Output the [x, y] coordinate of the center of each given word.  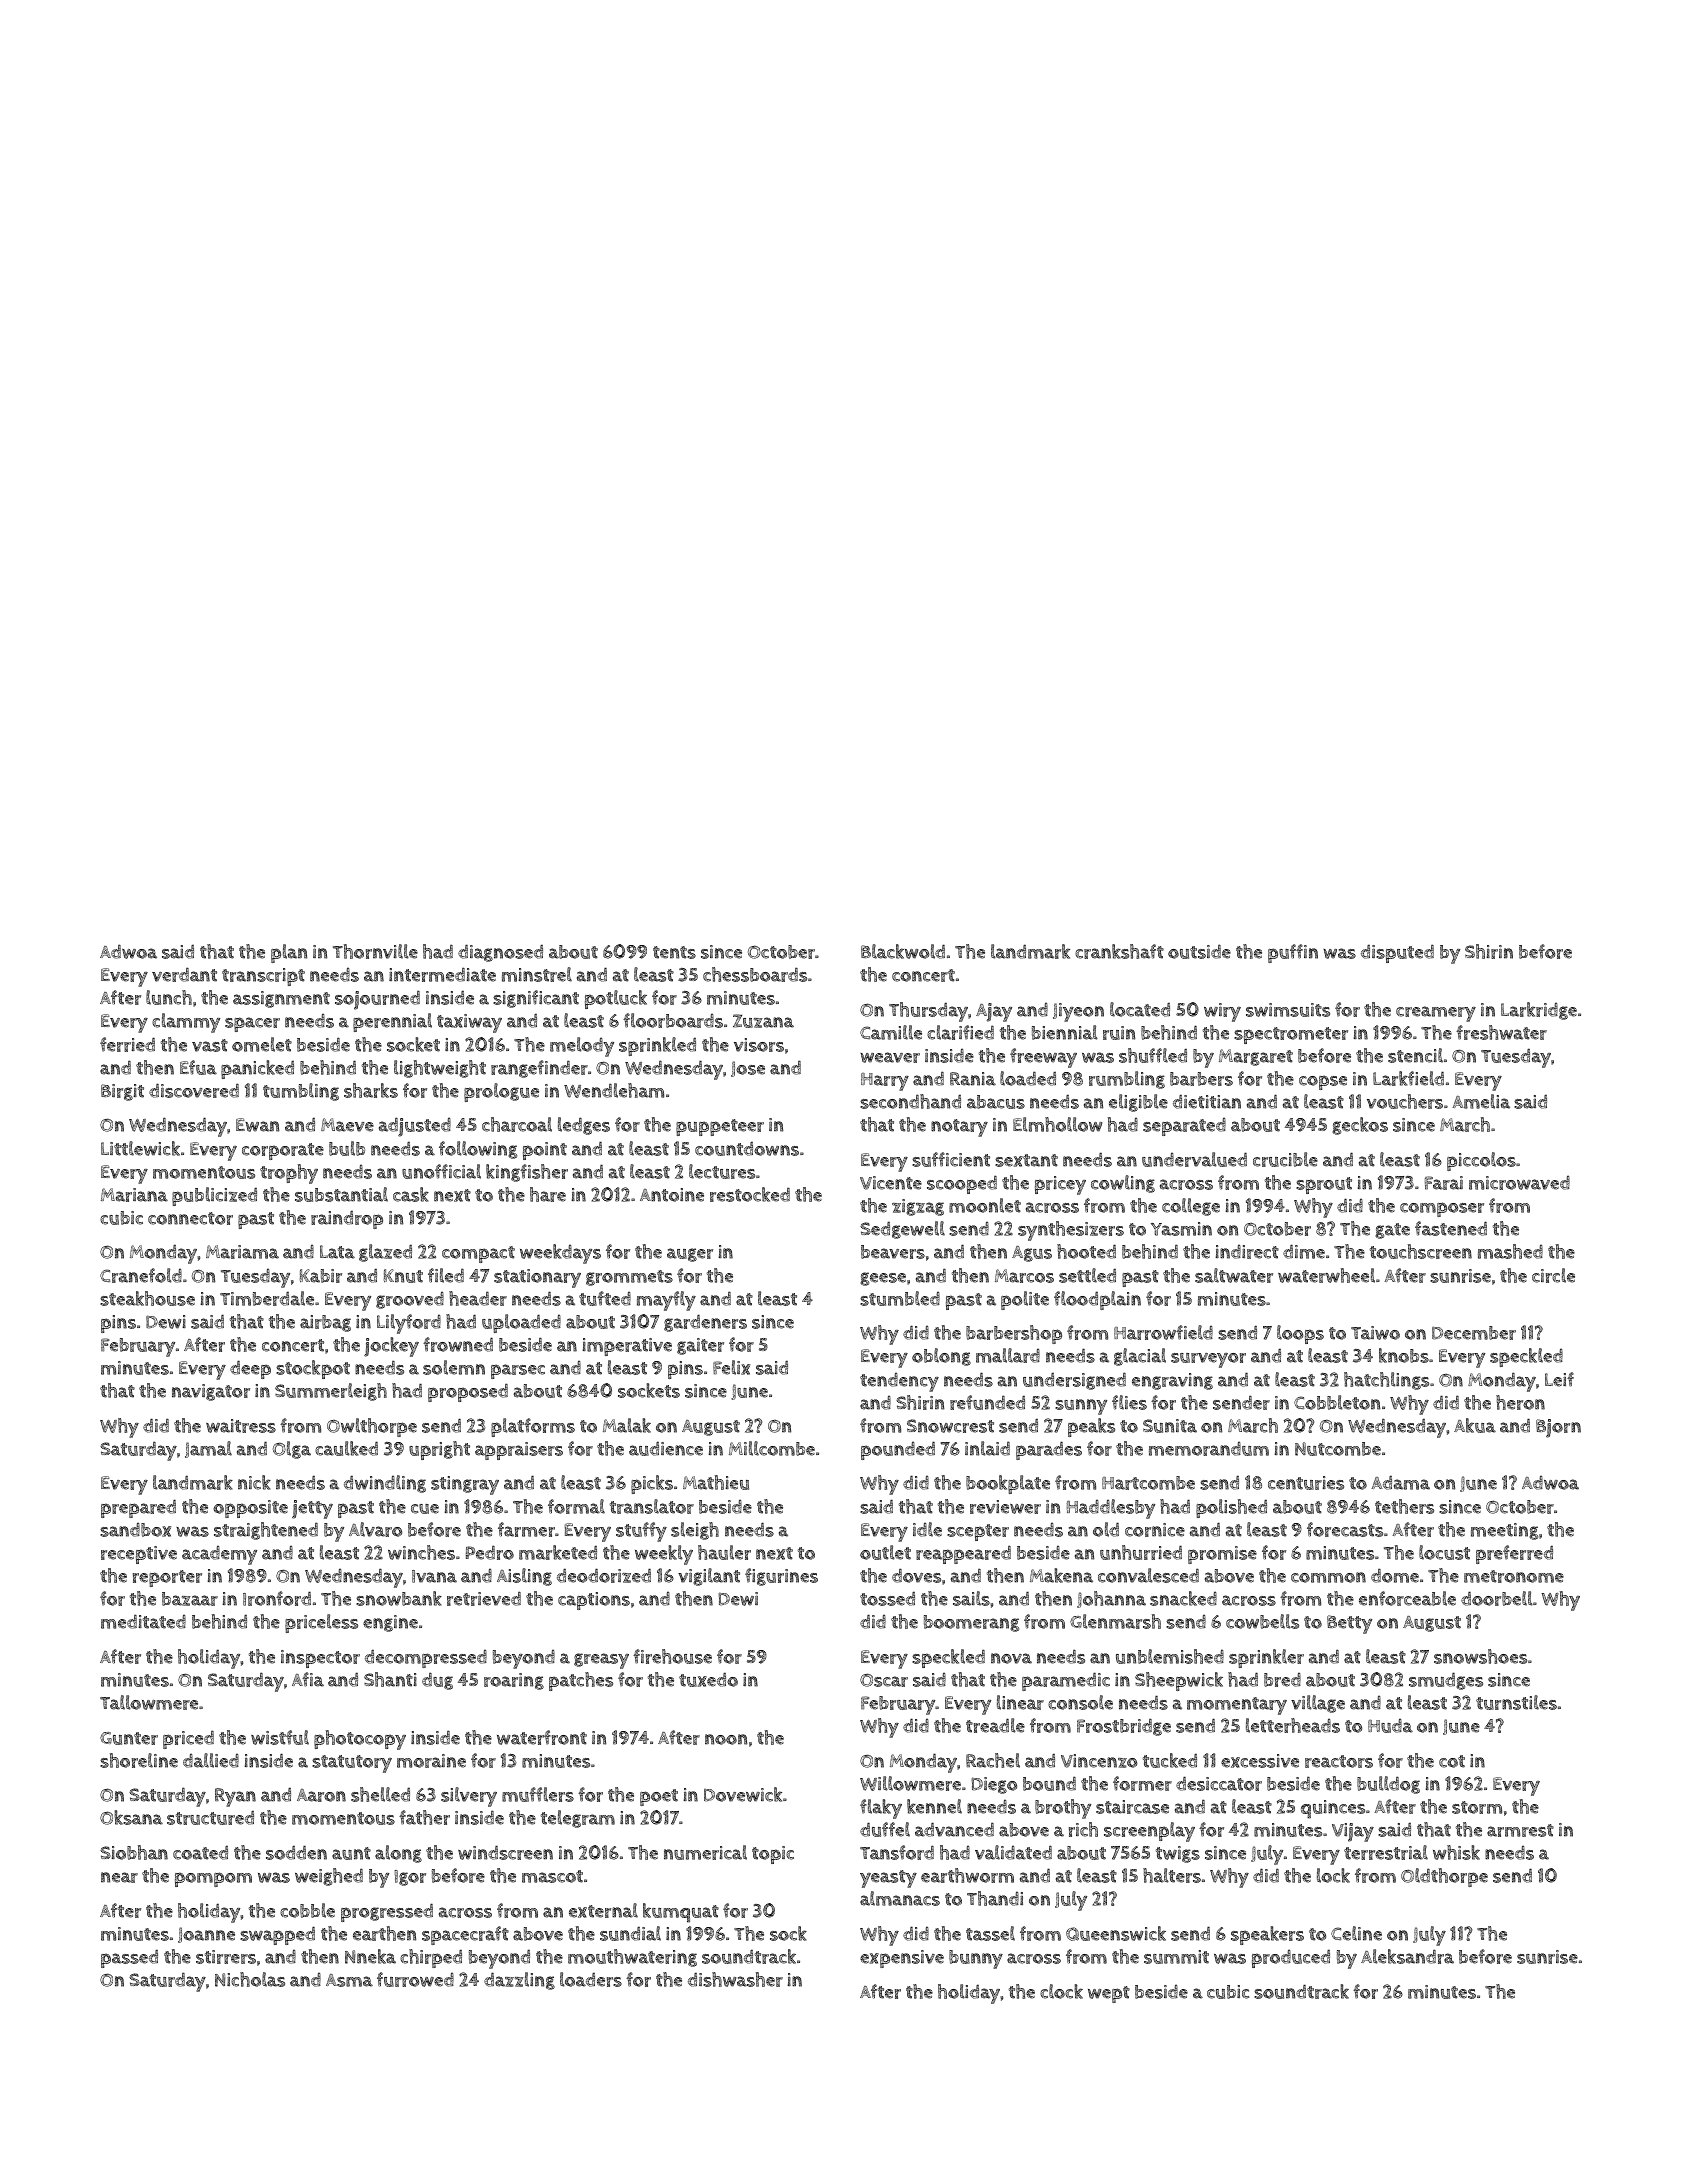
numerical [705, 1852]
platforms [533, 1427]
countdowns [747, 1148]
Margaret [1256, 1057]
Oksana [131, 1817]
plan [289, 953]
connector [190, 1218]
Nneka [370, 1956]
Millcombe [772, 1448]
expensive [902, 1959]
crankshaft [1119, 951]
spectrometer [1291, 1035]
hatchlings [1386, 1381]
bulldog [1388, 1785]
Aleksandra [1407, 1956]
